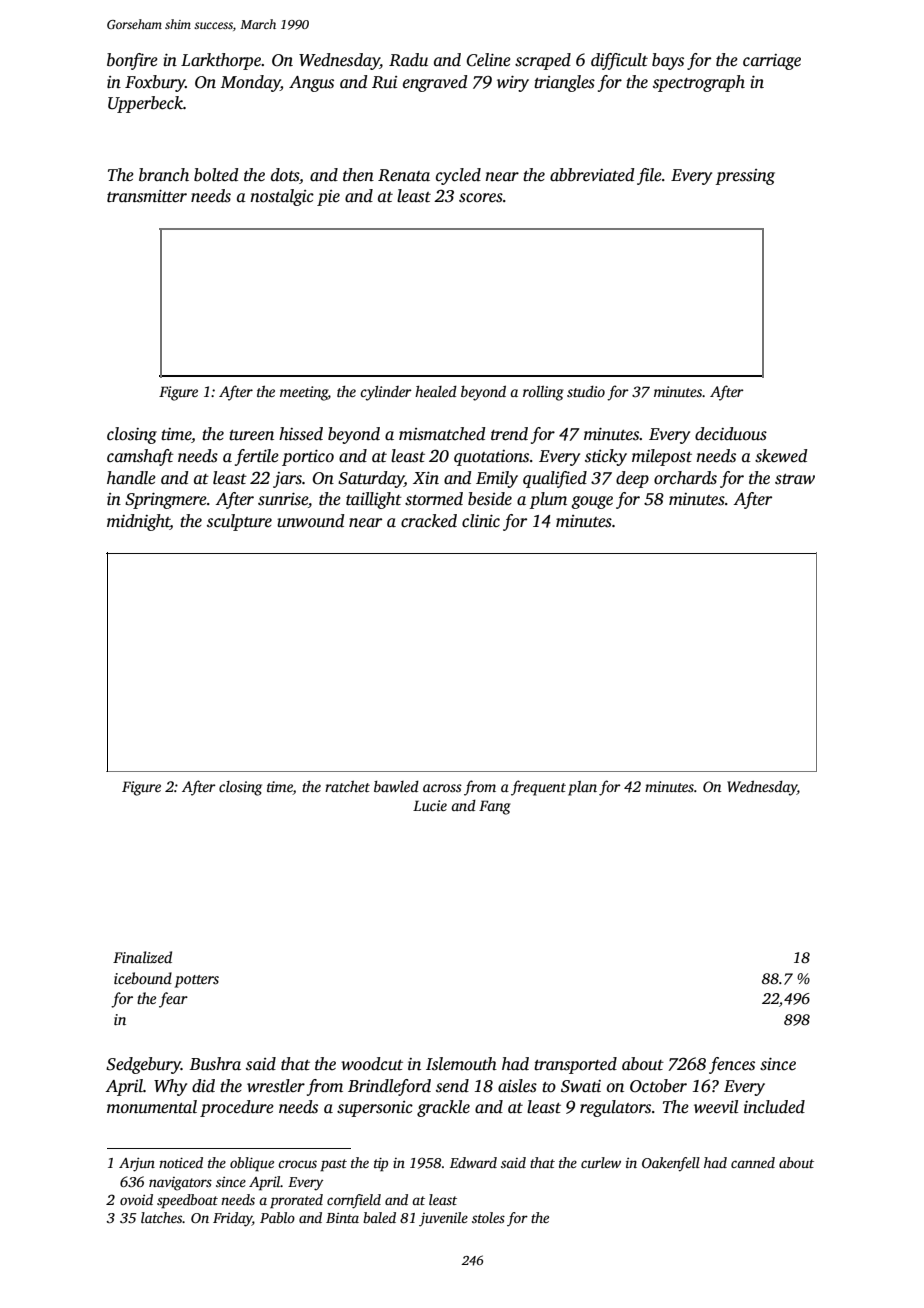 The image size is (924, 1308). Describe the element at coordinates (732, 1065) in the screenshot. I see `fences` at that location.
